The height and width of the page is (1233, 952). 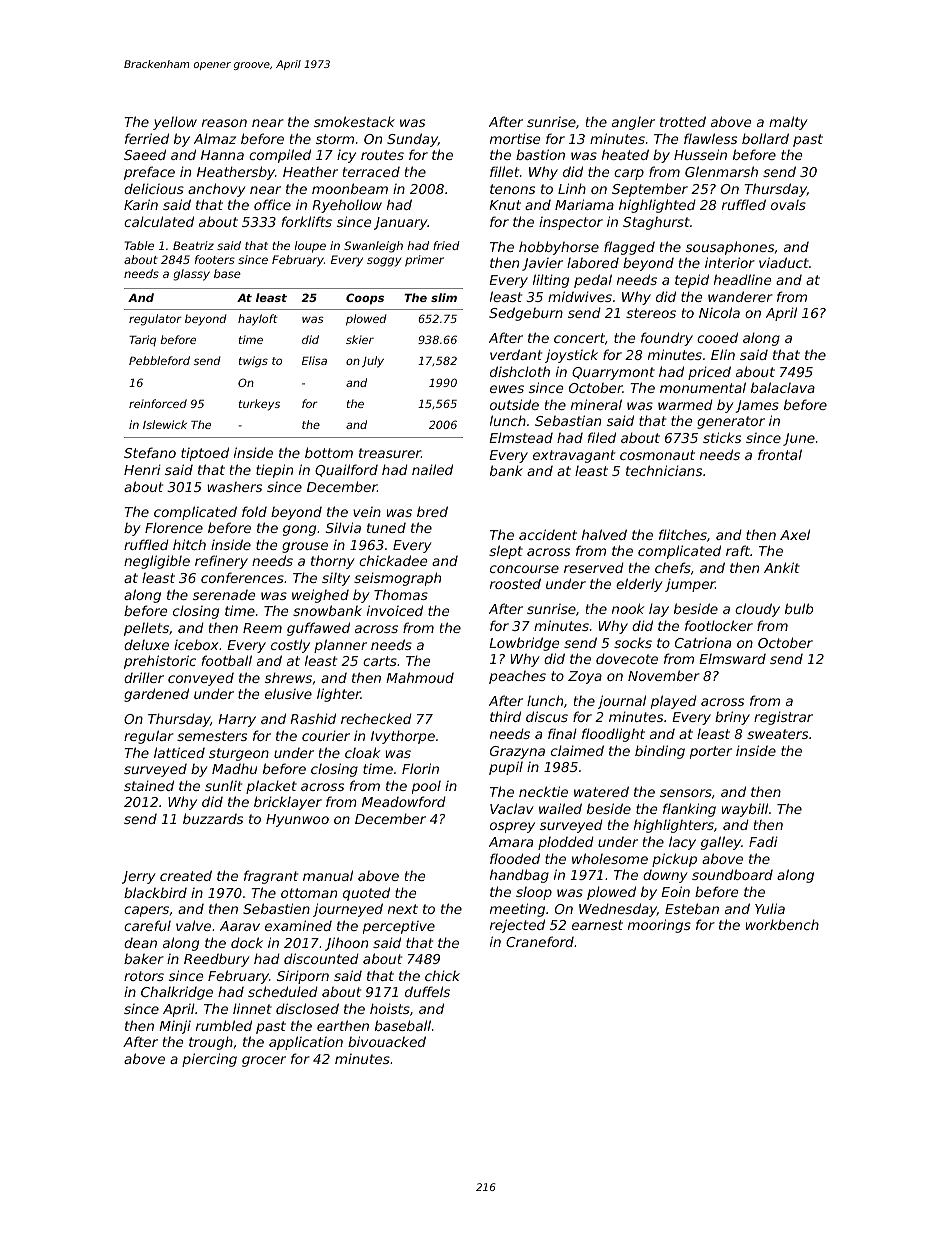 What do you see at coordinates (147, 138) in the page?
I see `ferried` at bounding box center [147, 138].
